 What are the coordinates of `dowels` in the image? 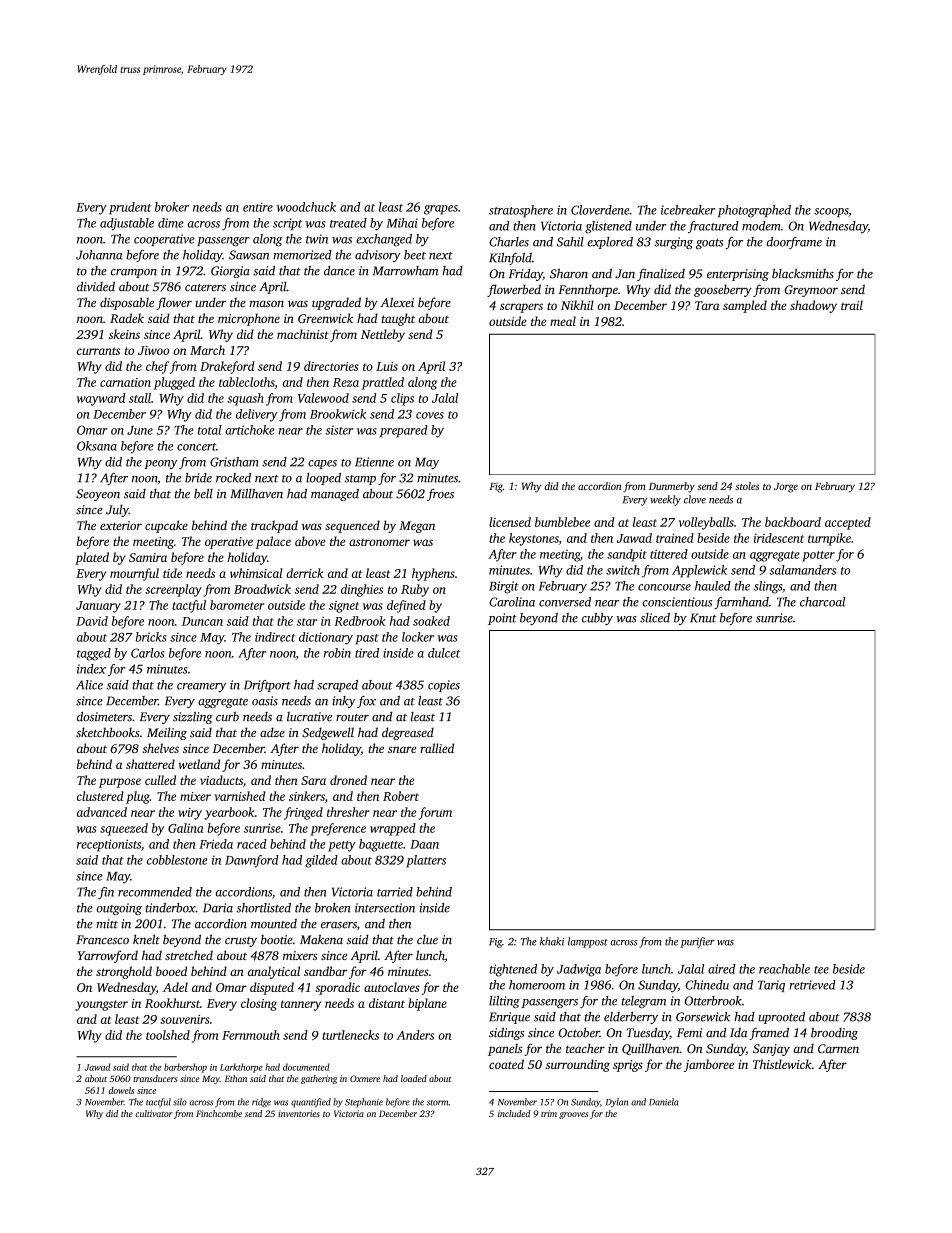 It's located at (121, 1090).
